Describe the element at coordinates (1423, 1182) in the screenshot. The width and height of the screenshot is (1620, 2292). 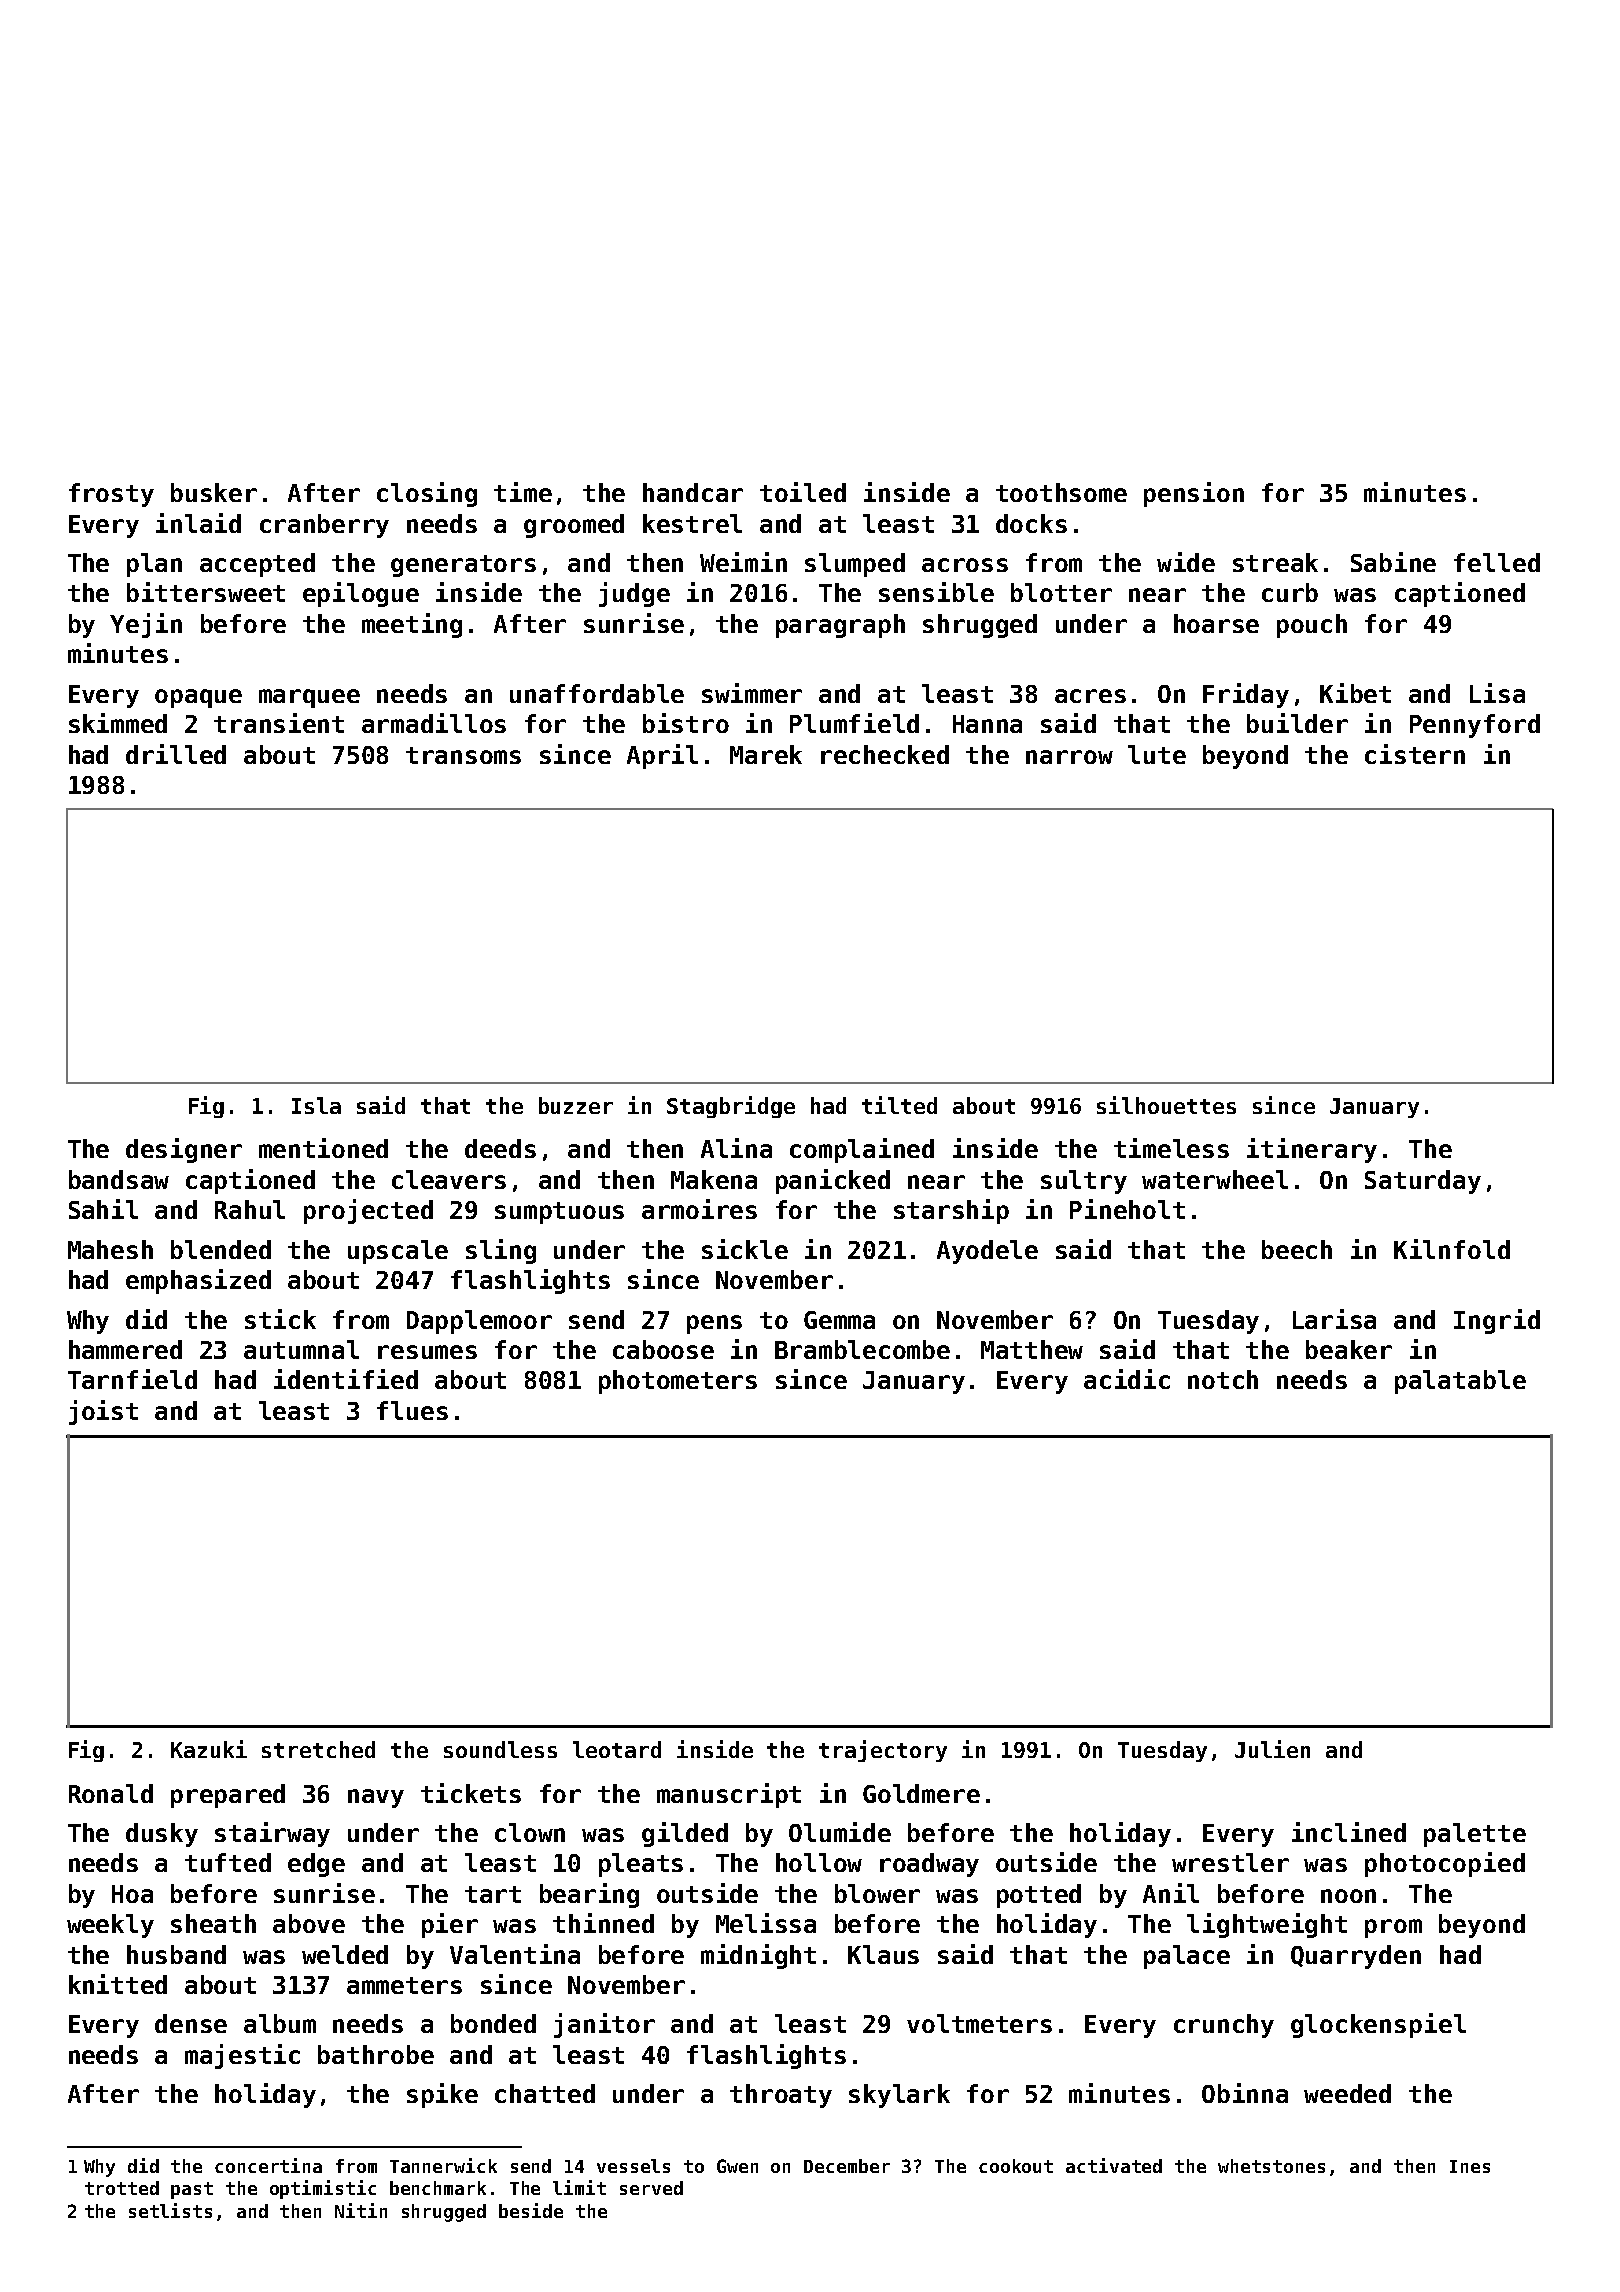
I see `Saturday` at that location.
